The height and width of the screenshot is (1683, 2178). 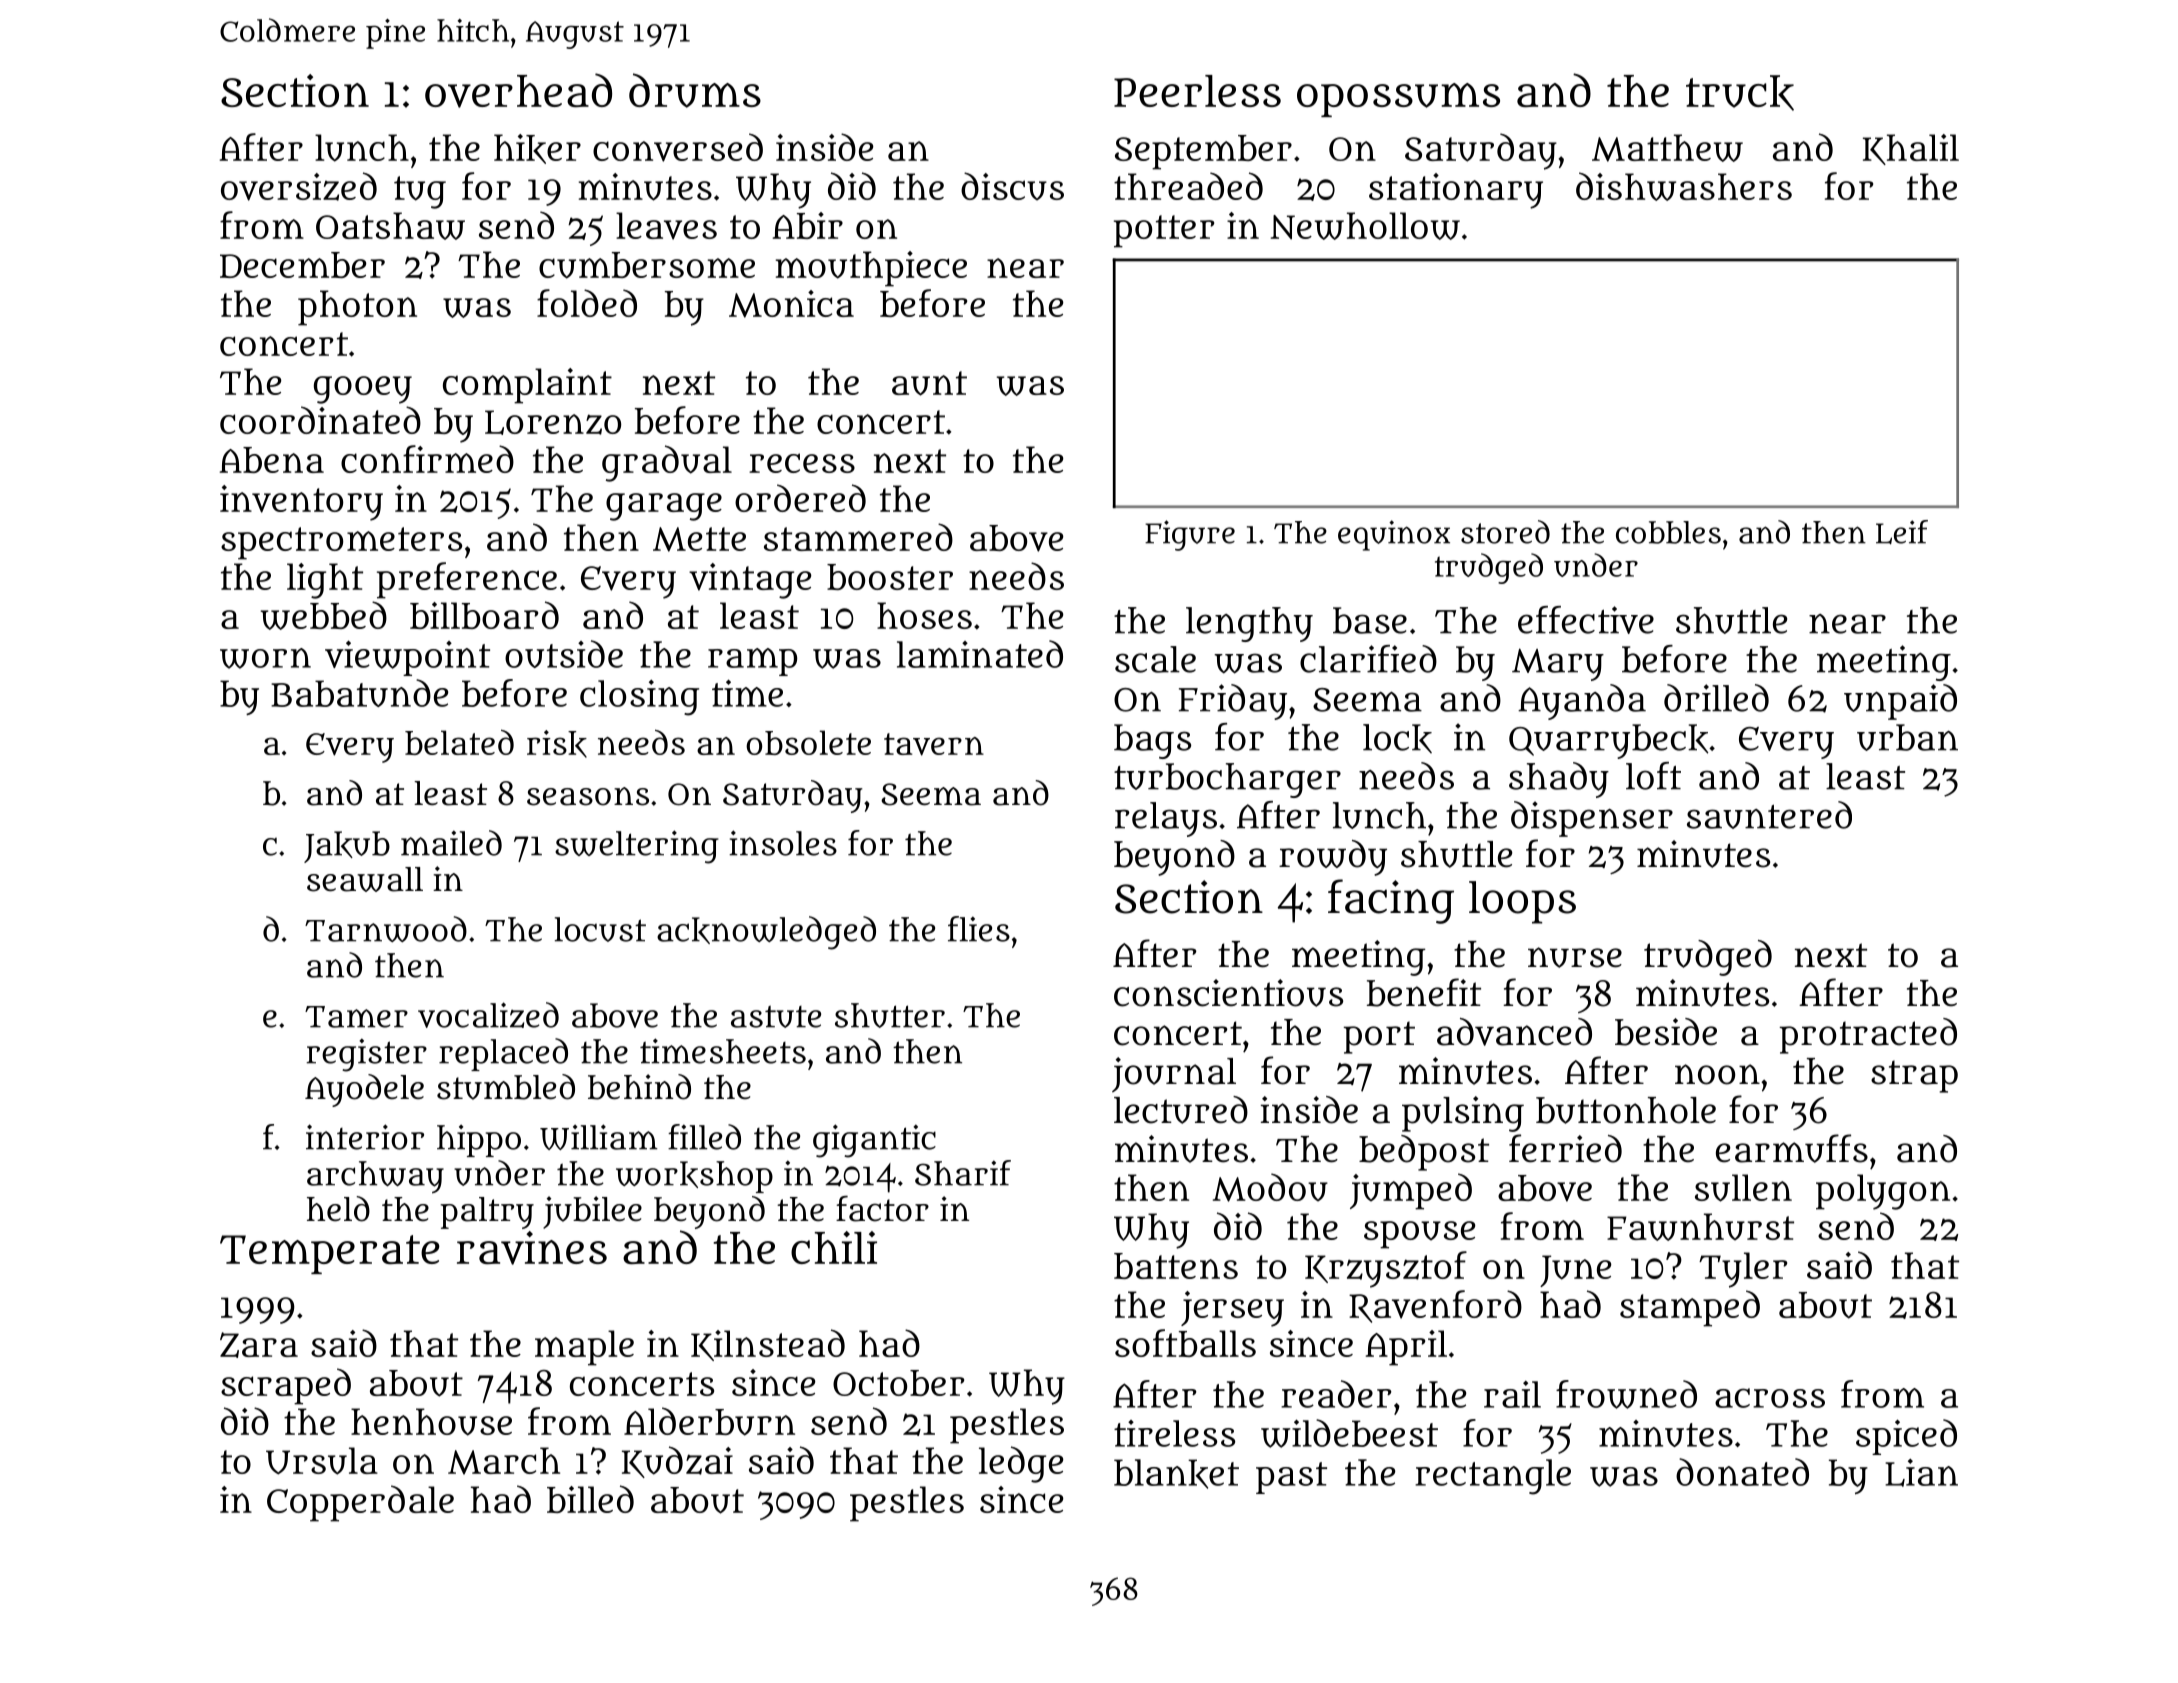 What do you see at coordinates (1197, 91) in the screenshot?
I see `Peerless` at bounding box center [1197, 91].
